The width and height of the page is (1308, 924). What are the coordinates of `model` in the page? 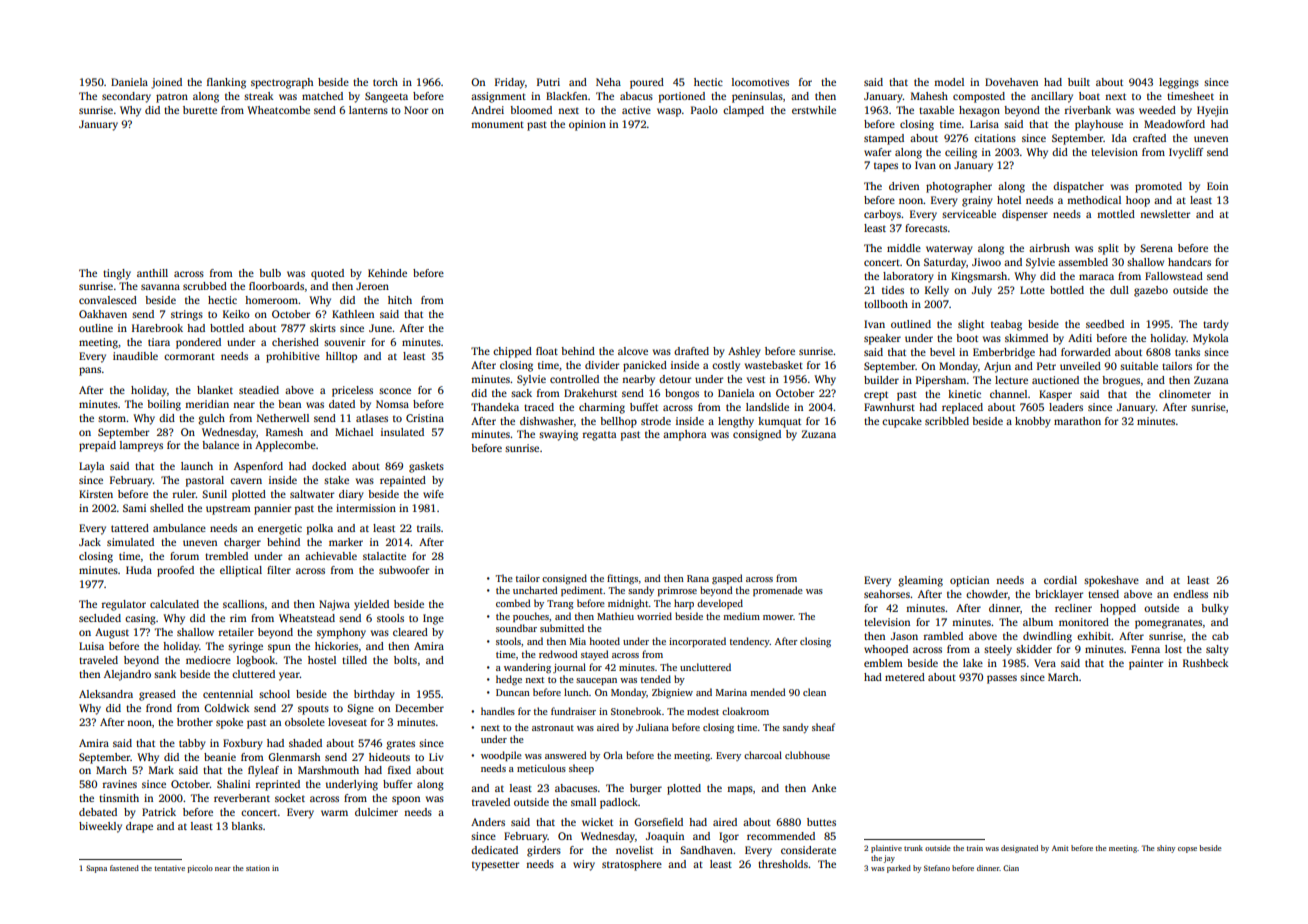 It's located at (949, 82).
